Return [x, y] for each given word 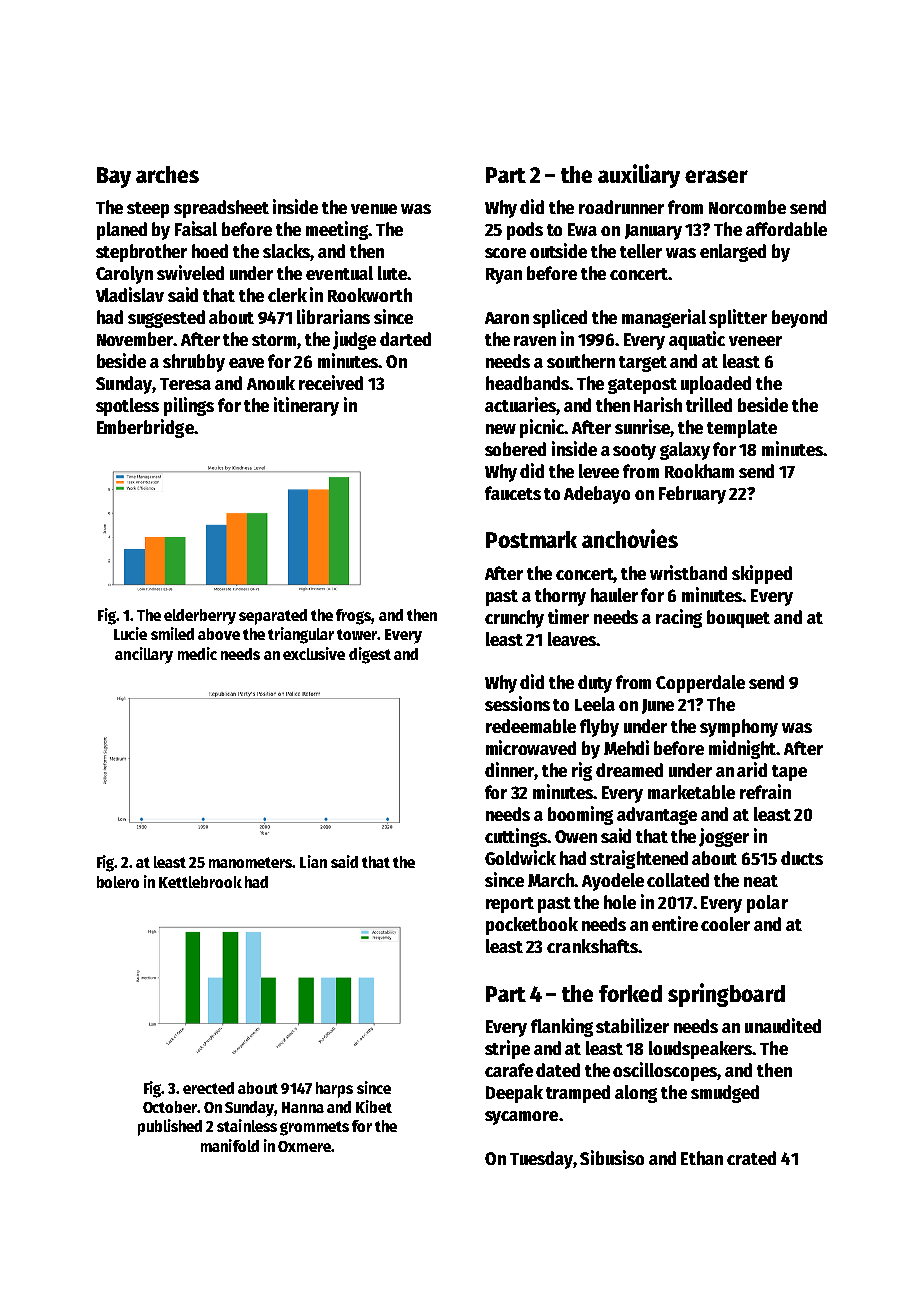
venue [374, 209]
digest [370, 655]
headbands [528, 383]
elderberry [200, 617]
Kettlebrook [200, 882]
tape [789, 773]
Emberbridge [145, 428]
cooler [725, 924]
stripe [507, 1049]
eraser [716, 176]
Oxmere [304, 1146]
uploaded [716, 385]
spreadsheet [221, 209]
